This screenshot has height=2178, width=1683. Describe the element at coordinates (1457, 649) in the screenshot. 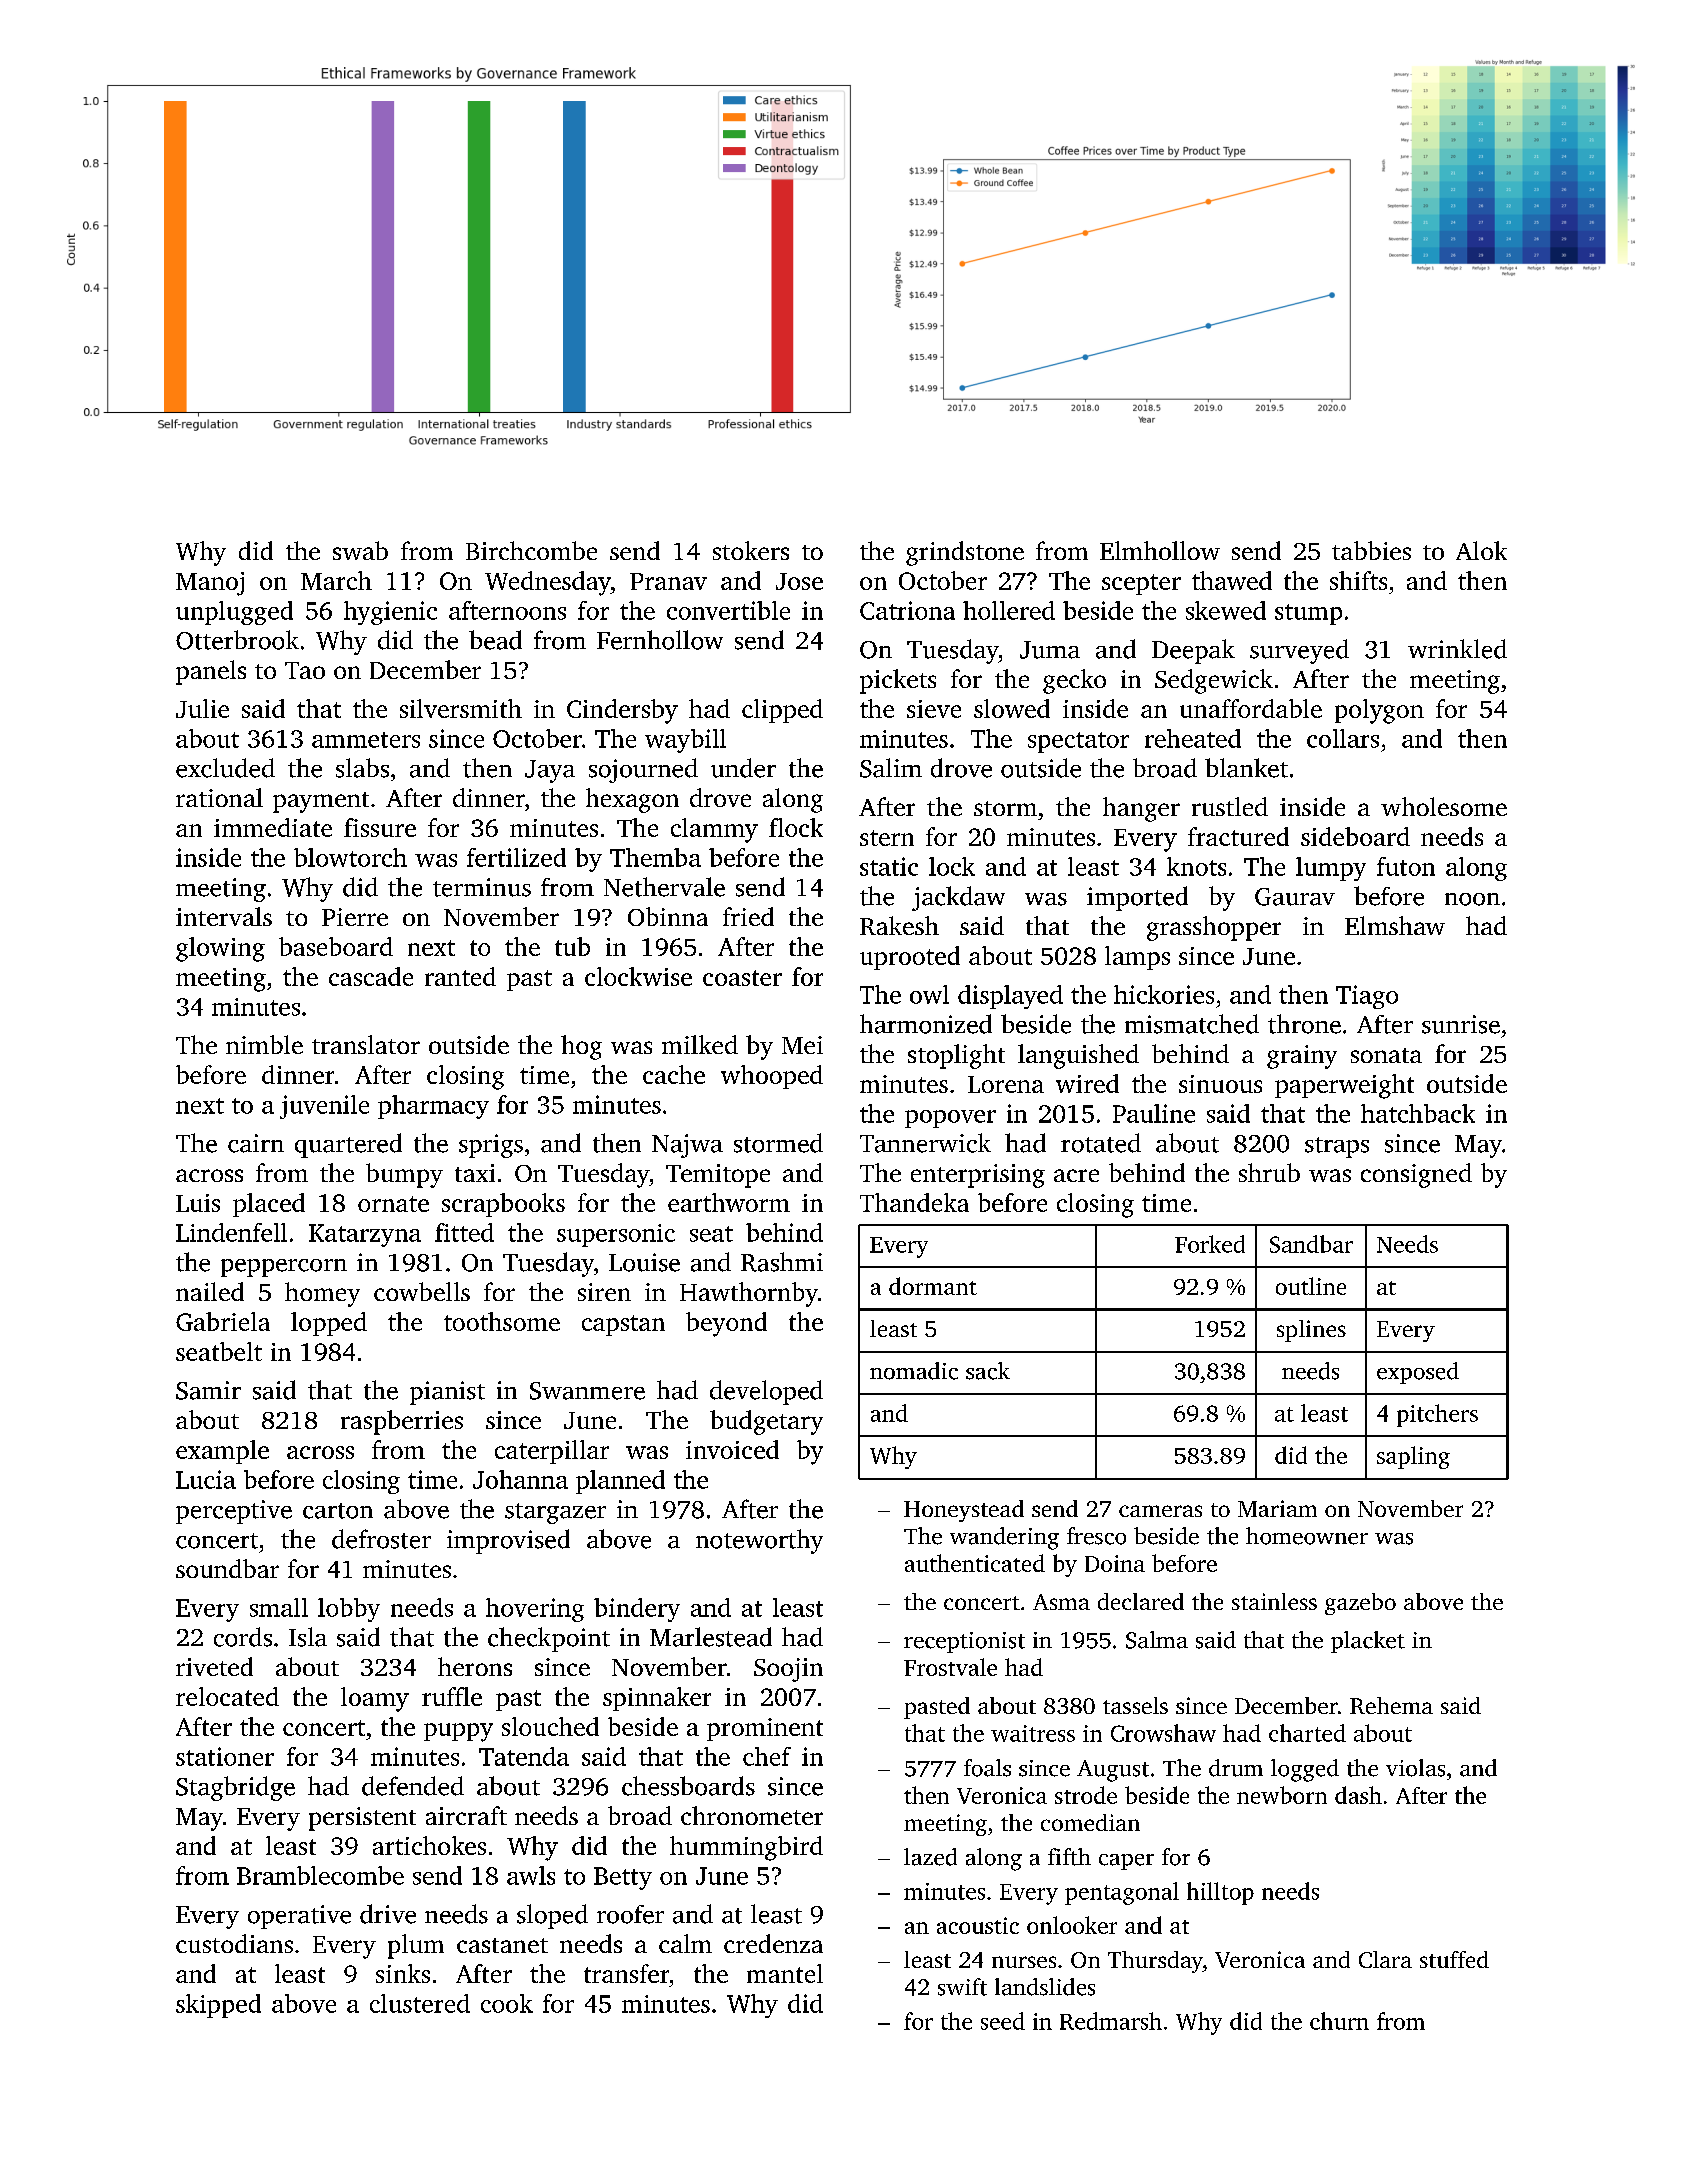

I see `wrinkled` at that location.
